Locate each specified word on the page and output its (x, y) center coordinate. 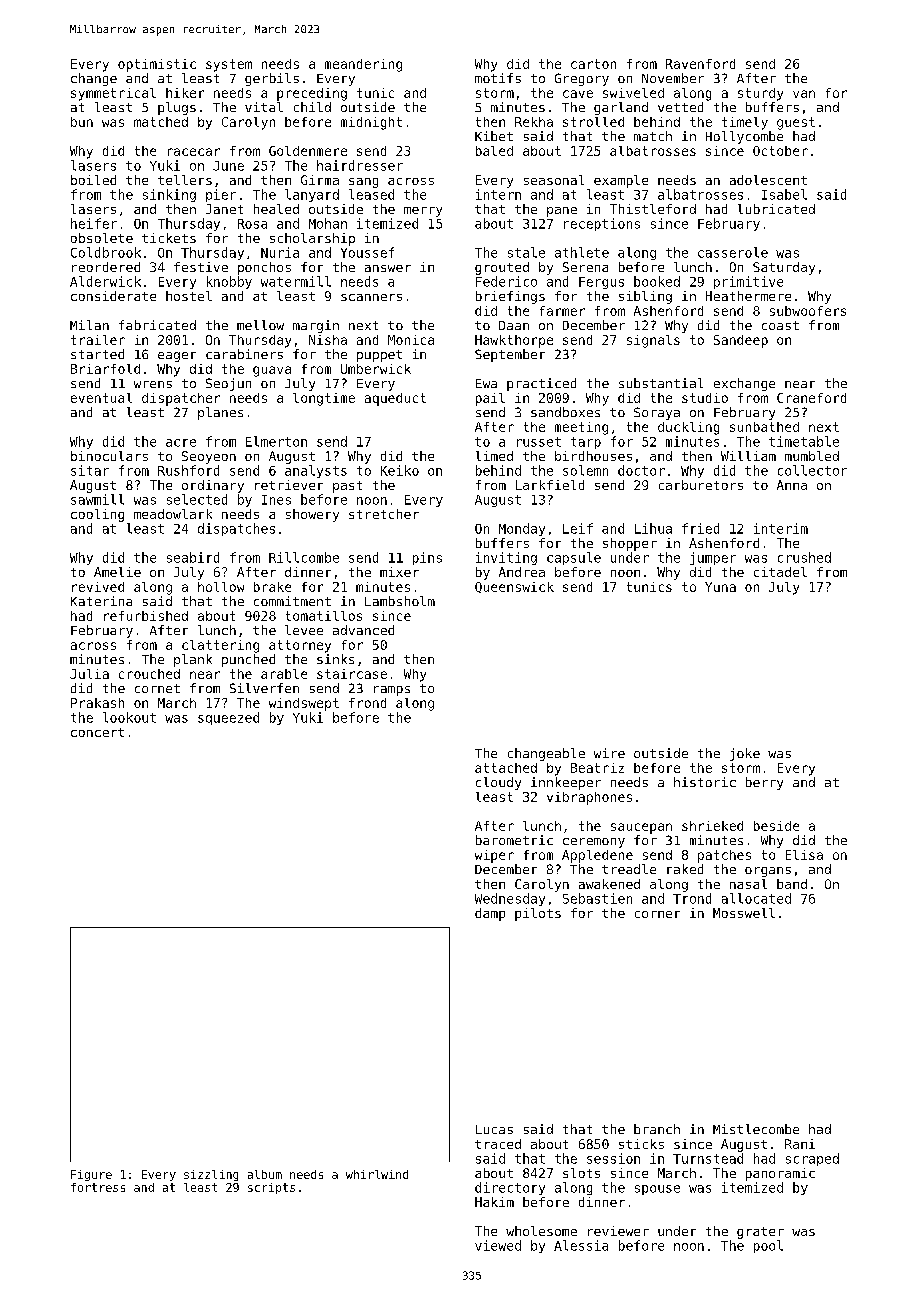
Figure (91, 1175)
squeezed (228, 718)
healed (276, 209)
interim (781, 528)
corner (657, 914)
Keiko (400, 470)
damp (490, 914)
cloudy (498, 783)
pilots (538, 914)
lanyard (312, 195)
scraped (812, 1159)
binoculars (109, 456)
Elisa (804, 855)
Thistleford (653, 209)
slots (581, 1173)
